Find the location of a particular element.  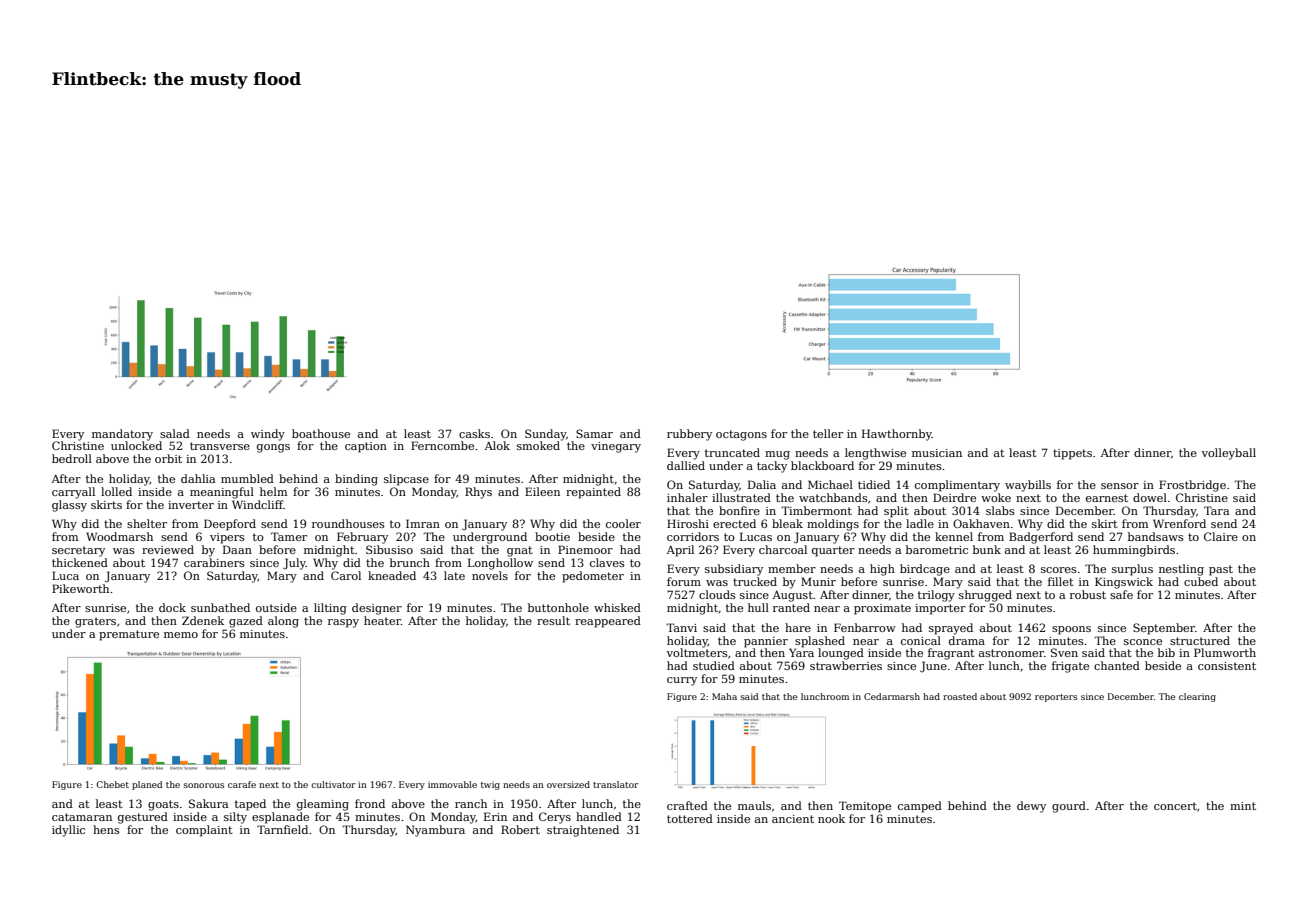

structured is located at coordinates (1200, 640).
